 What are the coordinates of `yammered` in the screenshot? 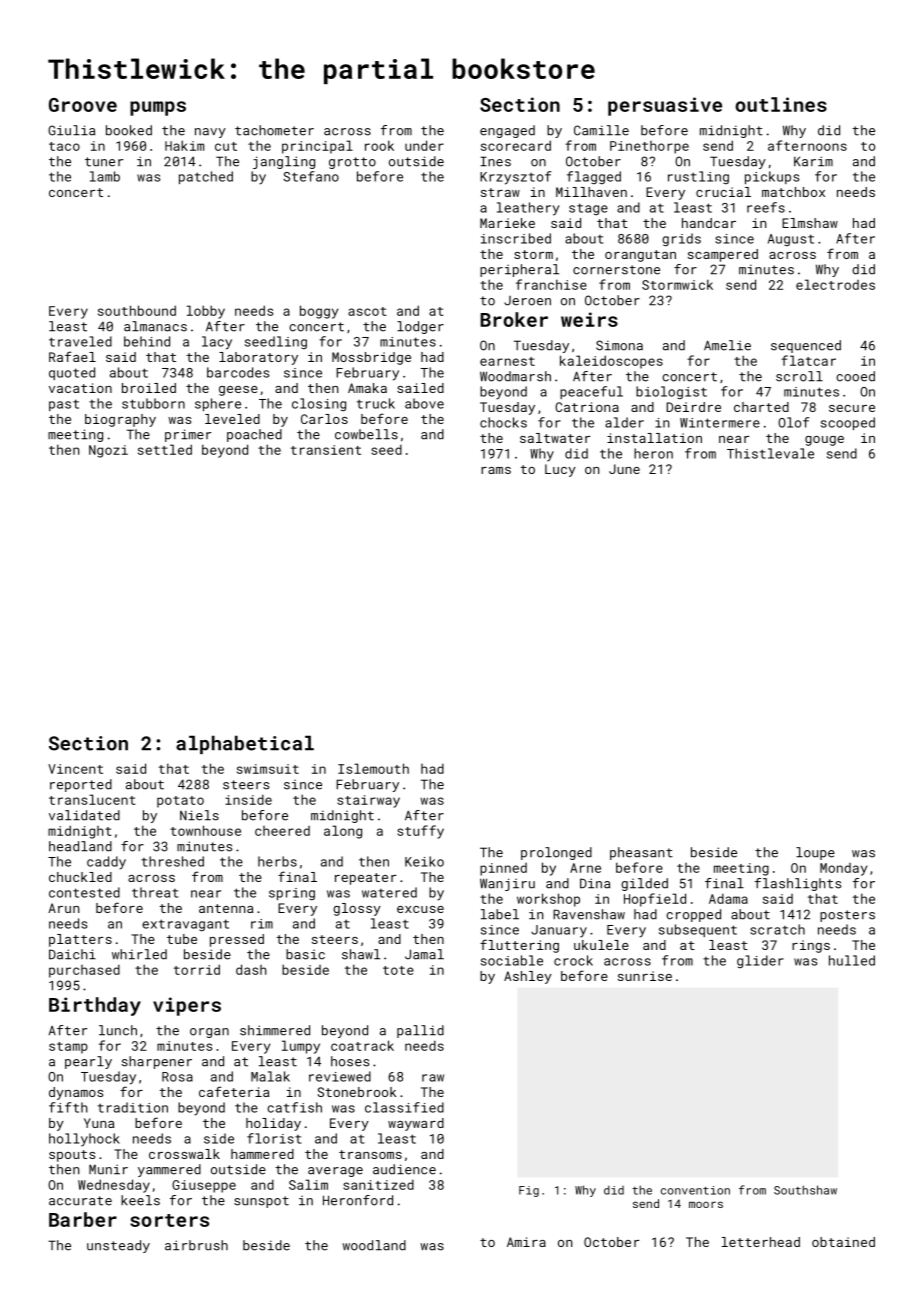 It's located at (169, 1170).
